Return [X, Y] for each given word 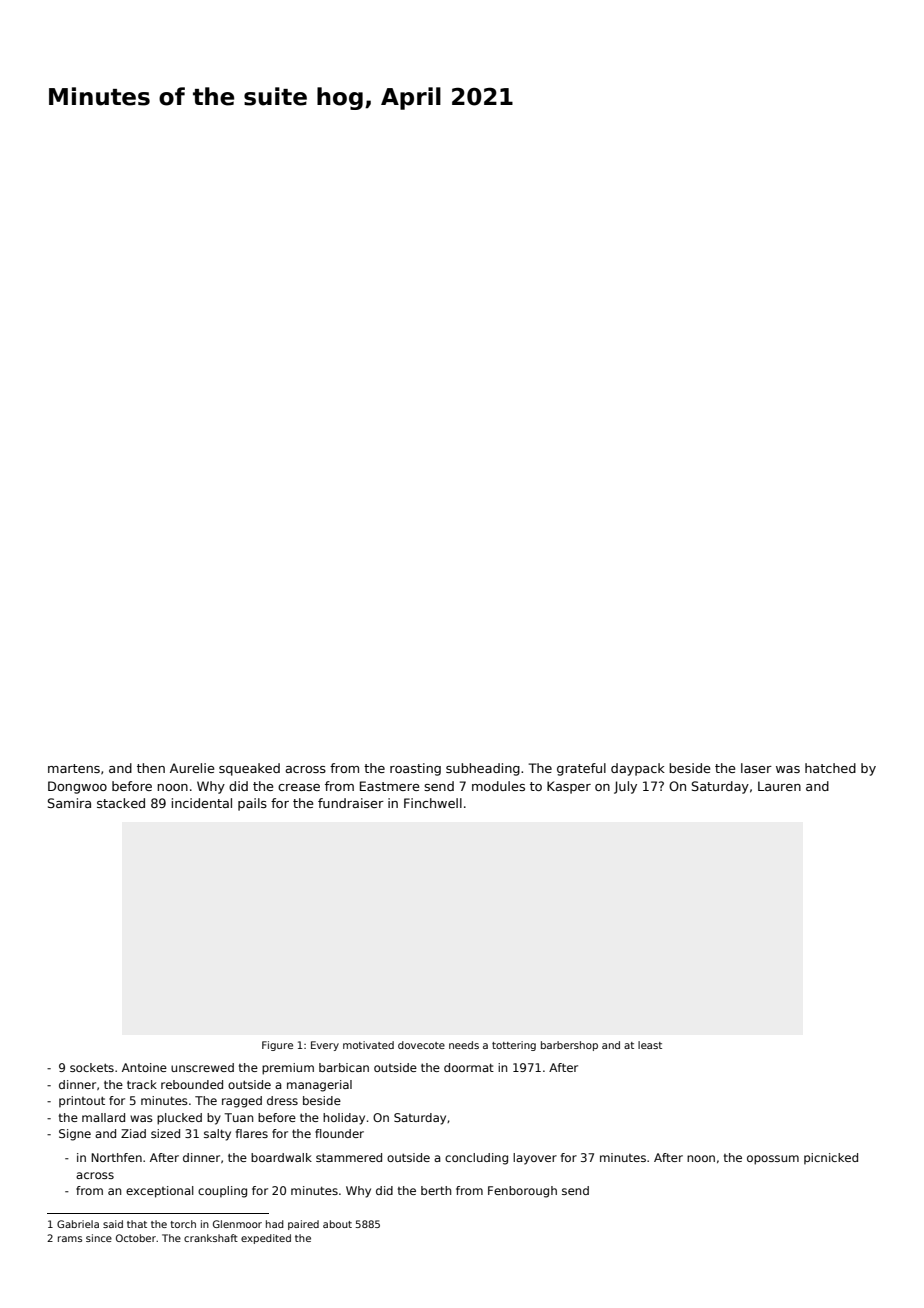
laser [756, 768]
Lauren [779, 786]
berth [436, 1190]
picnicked [831, 1159]
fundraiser [351, 803]
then [151, 768]
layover [535, 1159]
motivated [368, 1045]
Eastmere [389, 786]
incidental [202, 803]
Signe [75, 1135]
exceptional [160, 1192]
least [650, 1045]
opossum [773, 1160]
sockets [92, 1067]
